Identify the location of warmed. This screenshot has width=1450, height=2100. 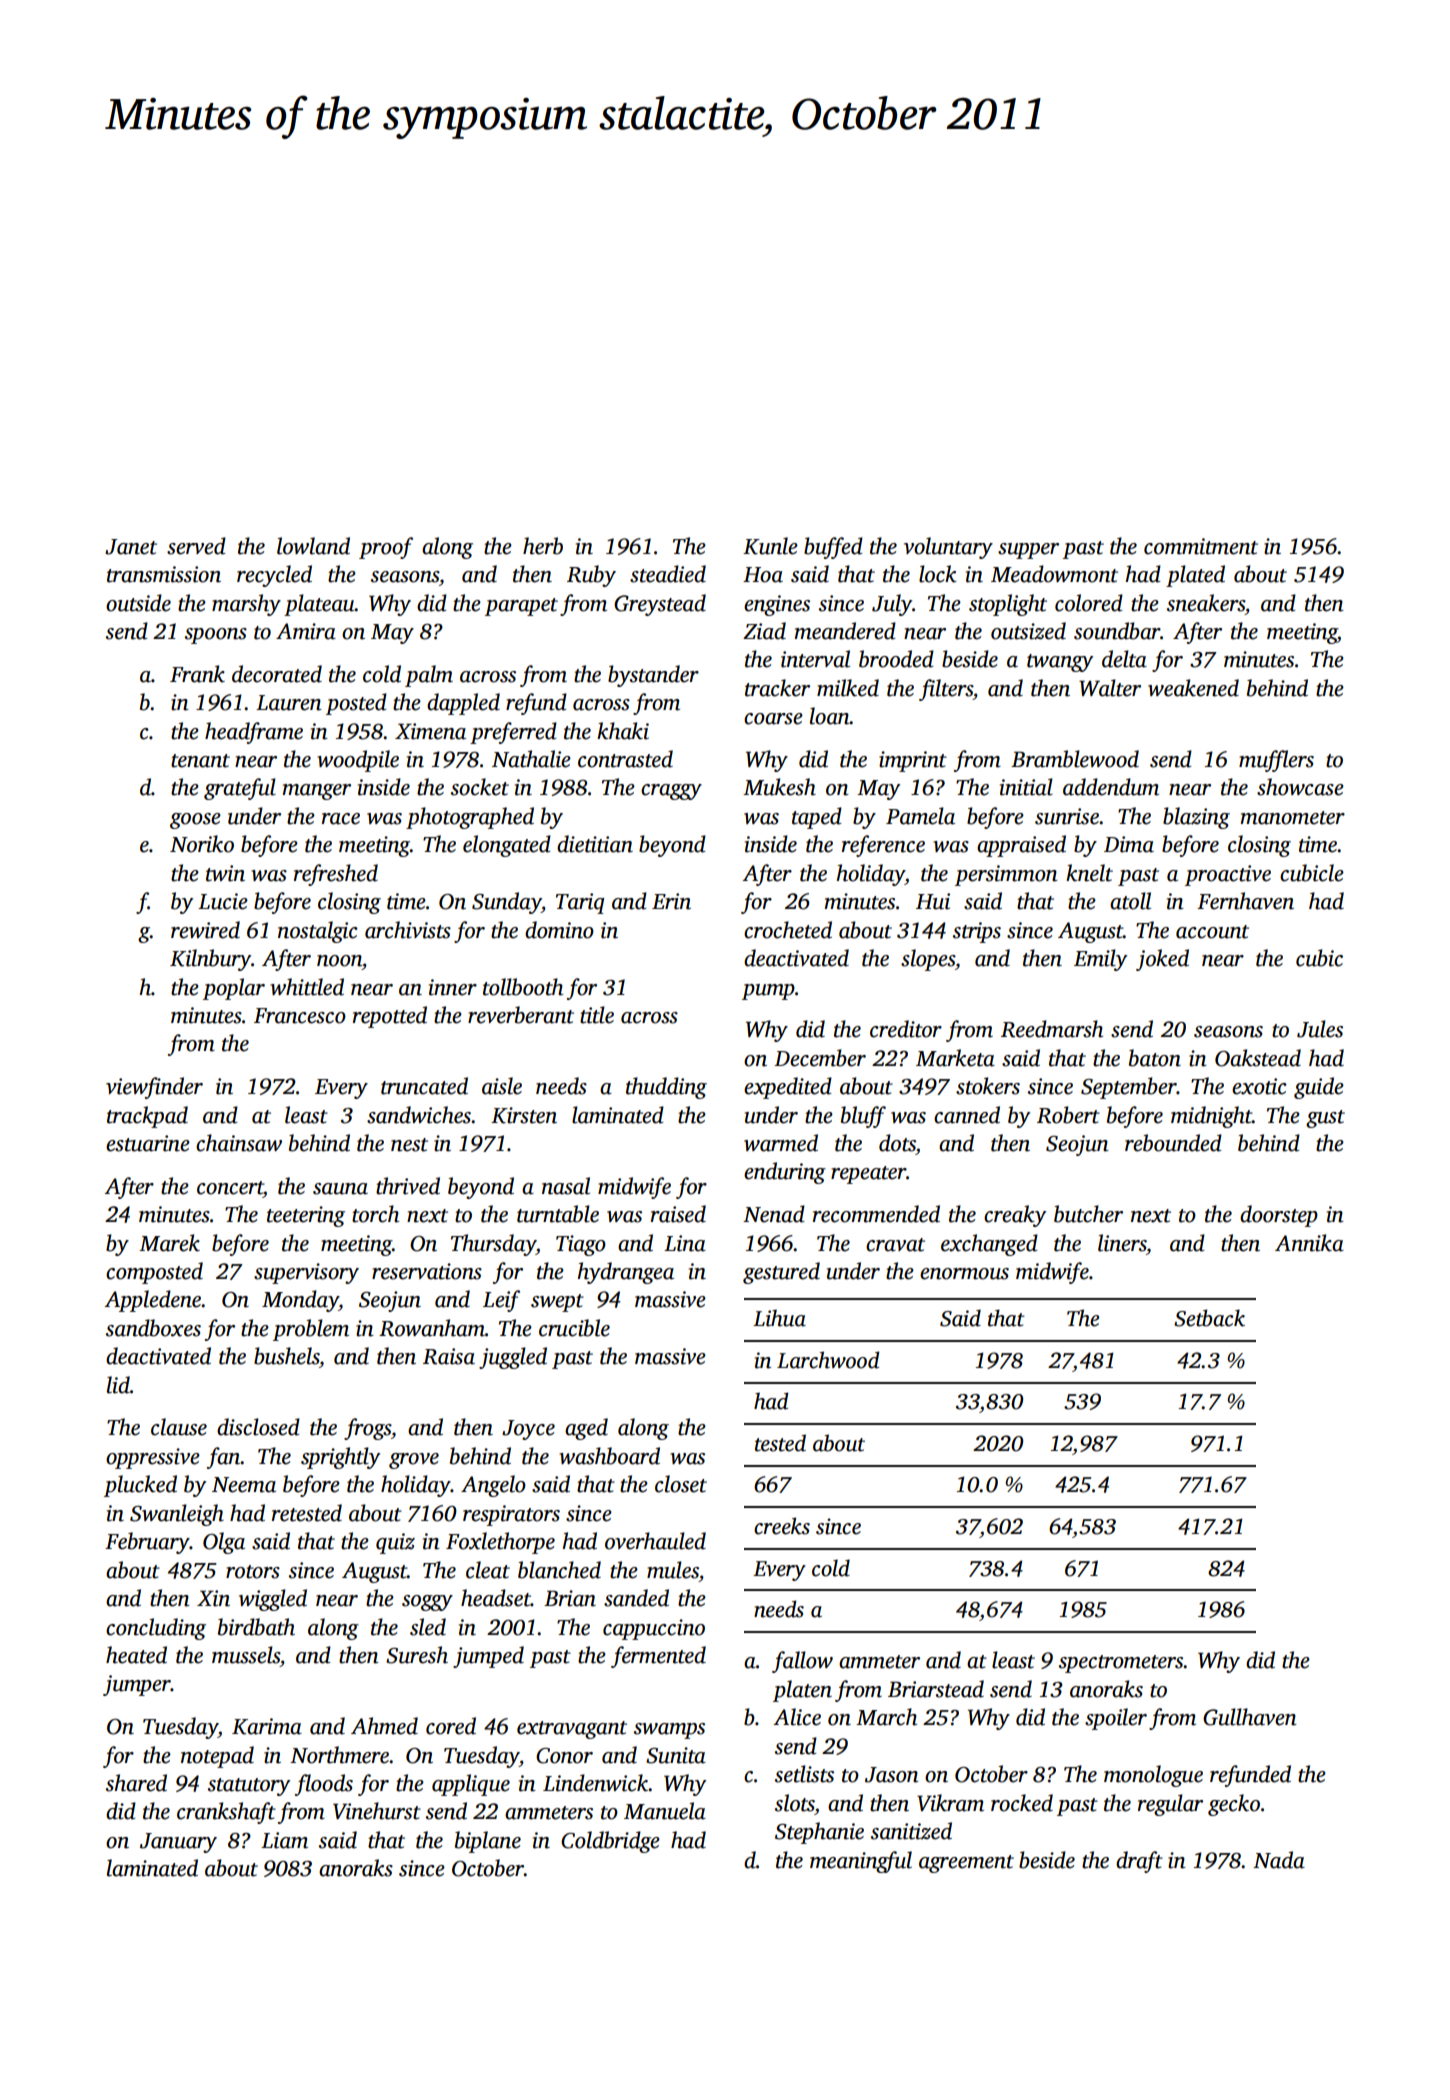
(781, 1143).
